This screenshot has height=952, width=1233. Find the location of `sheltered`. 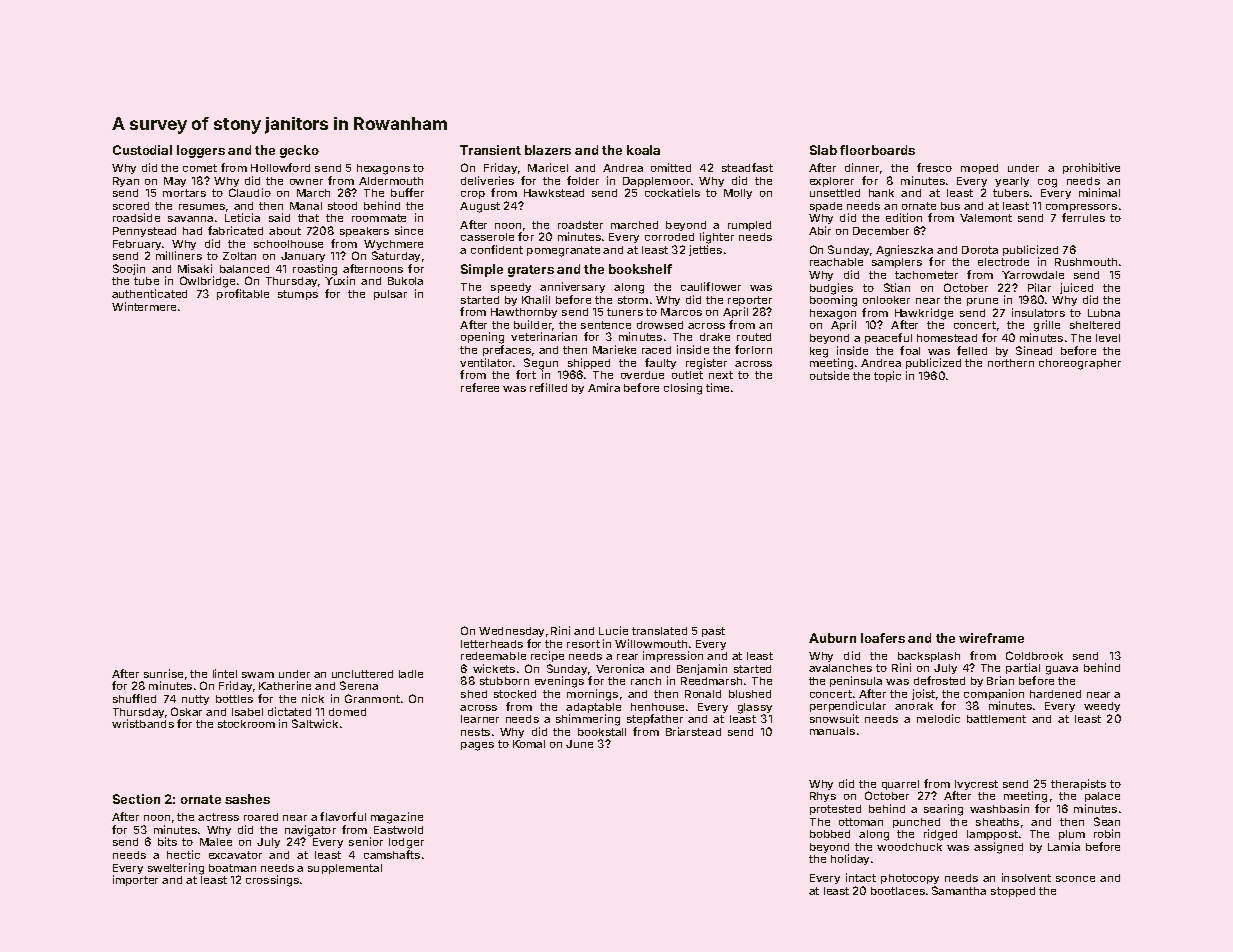

sheltered is located at coordinates (1095, 325).
